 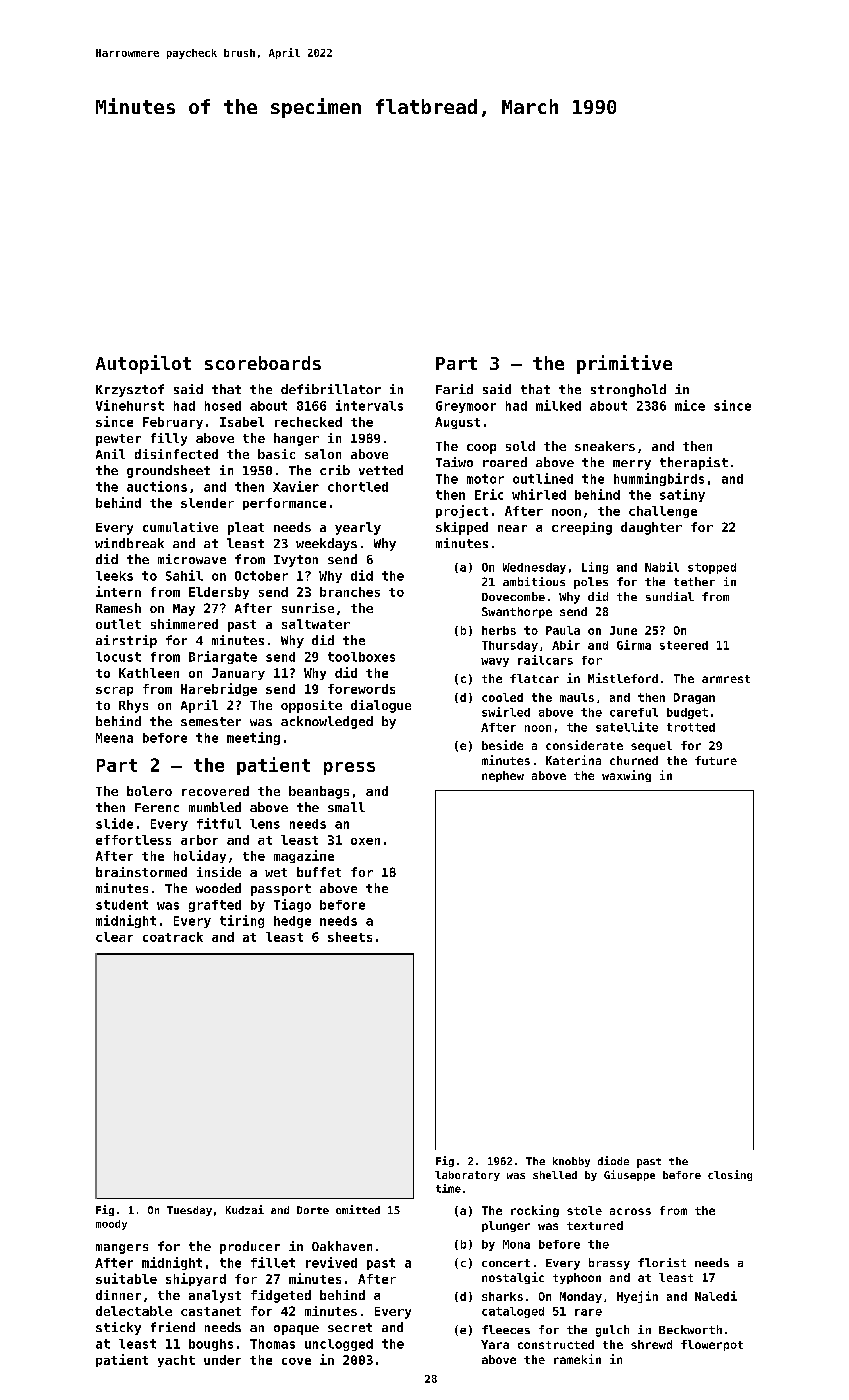 What do you see at coordinates (624, 364) in the screenshot?
I see `primitive` at bounding box center [624, 364].
